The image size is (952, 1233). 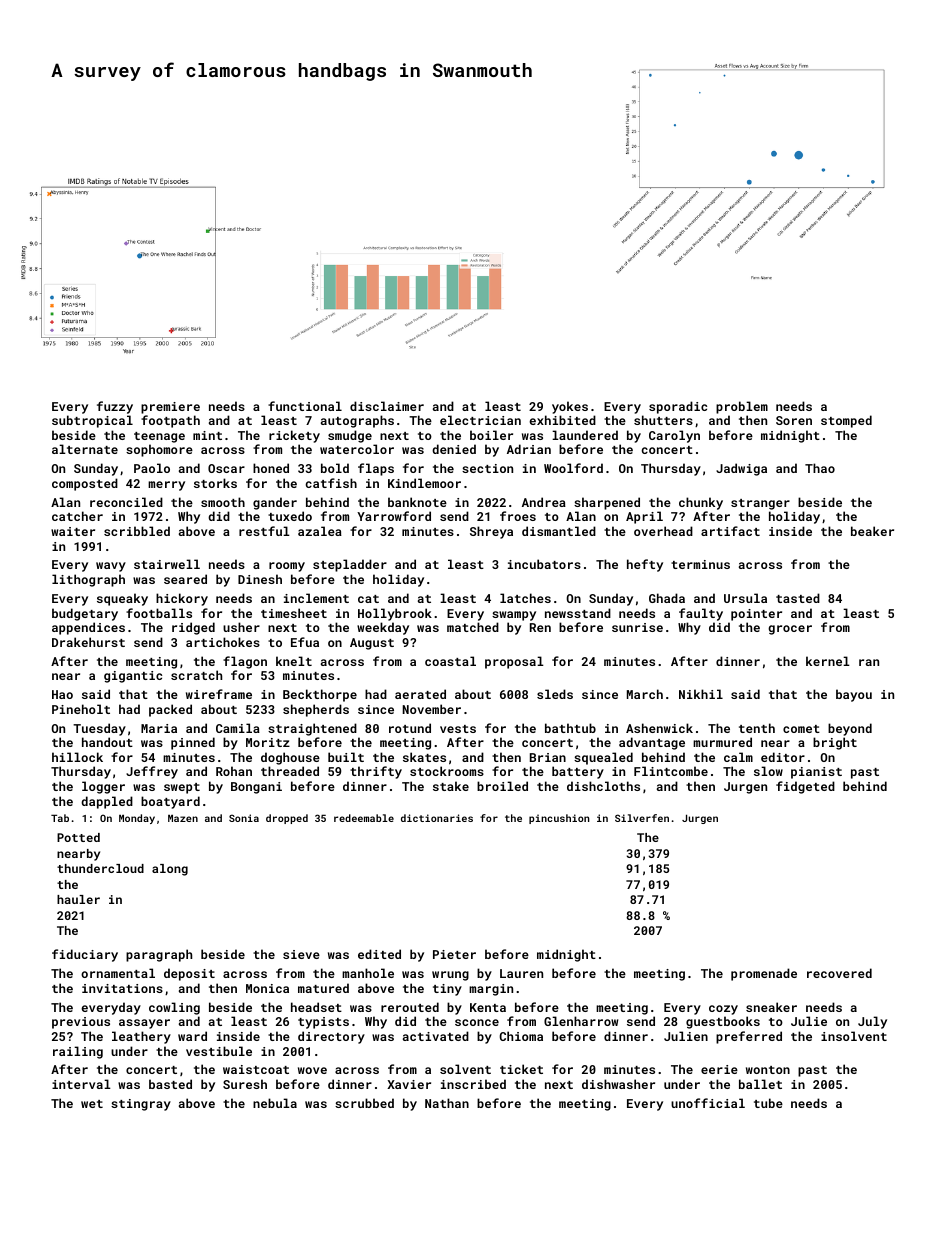 I want to click on Hollybrook, so click(x=395, y=614).
